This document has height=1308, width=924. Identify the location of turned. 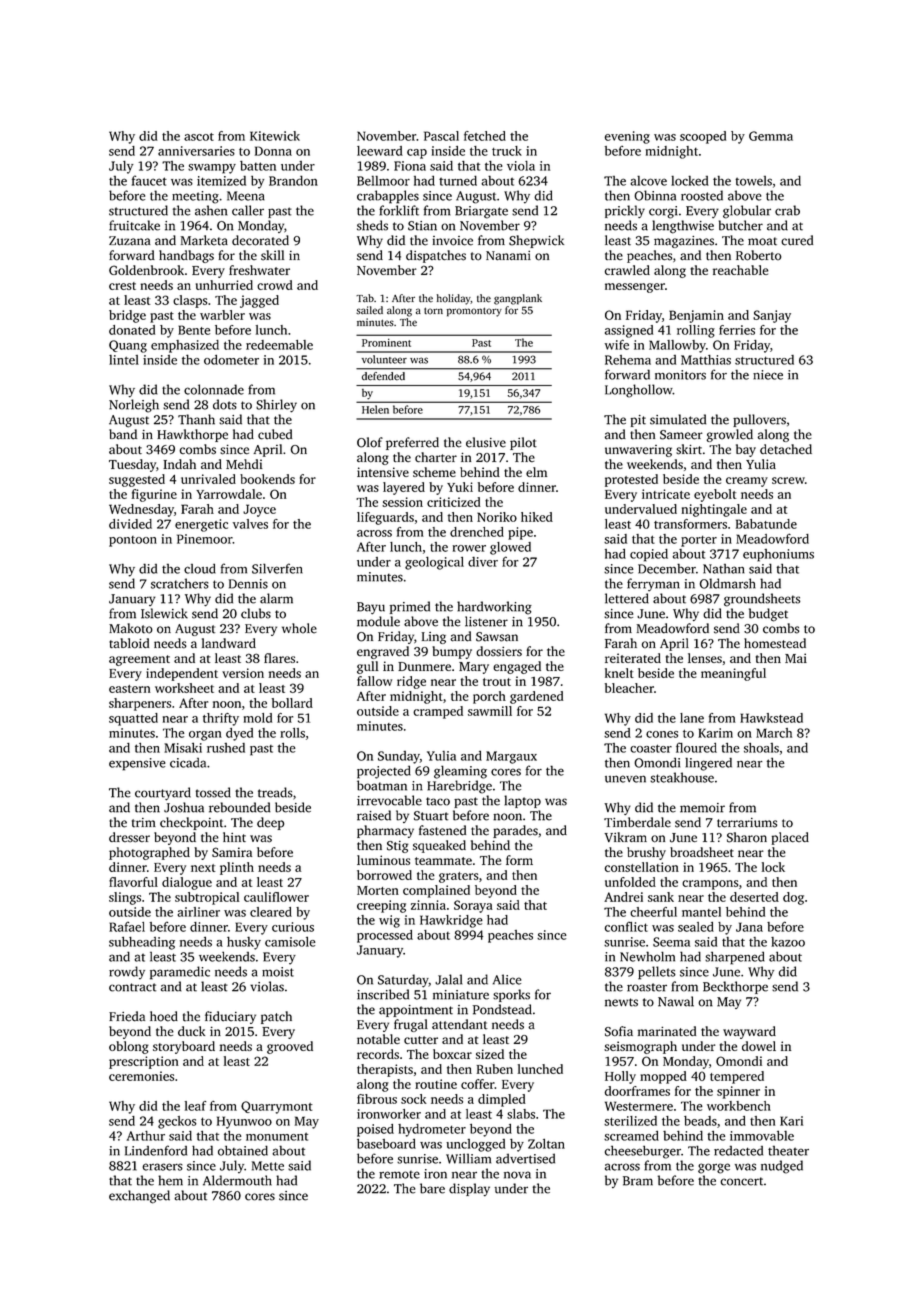
(458, 180).
